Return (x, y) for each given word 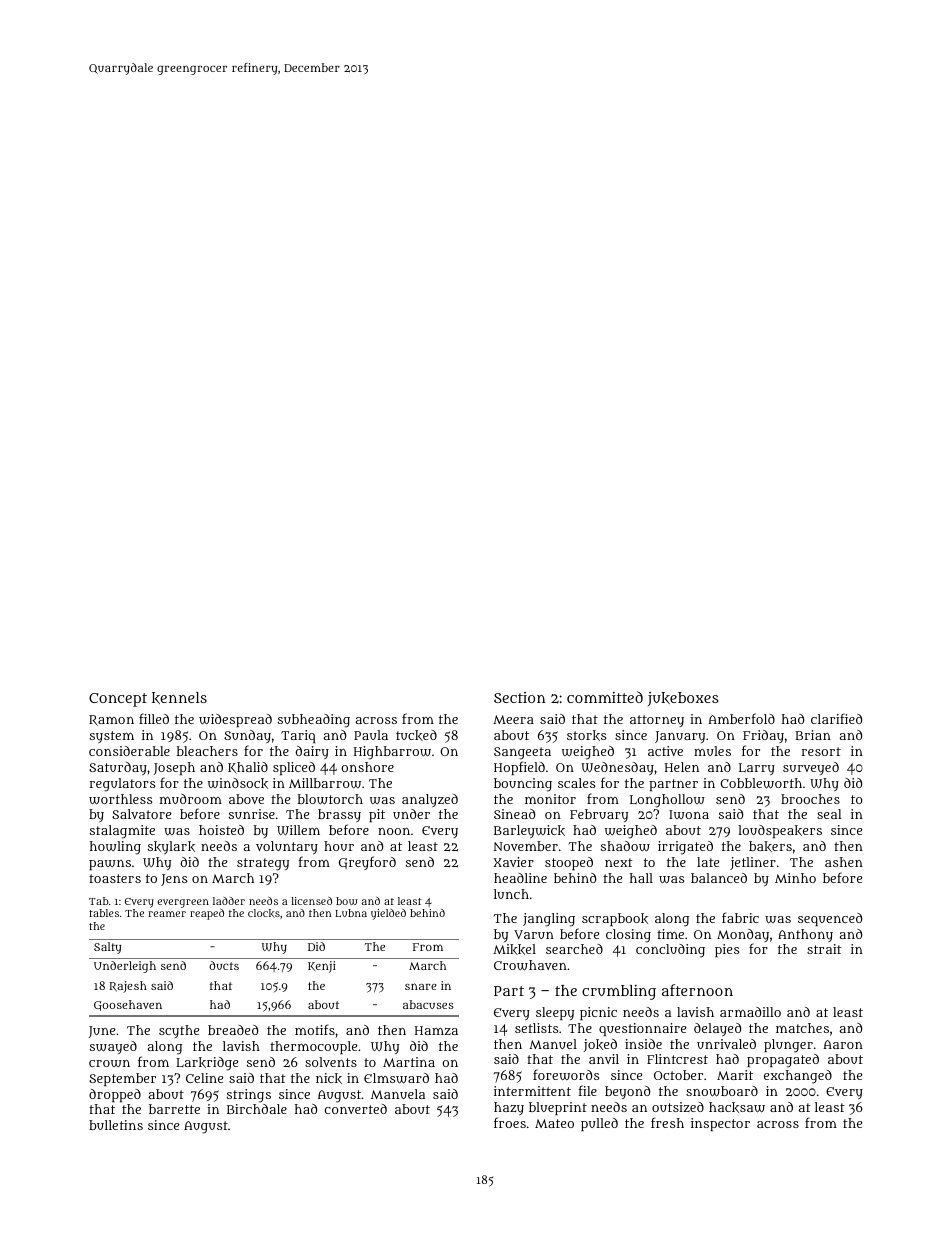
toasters (115, 878)
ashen (844, 862)
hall (641, 878)
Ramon (111, 720)
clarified (836, 718)
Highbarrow (392, 753)
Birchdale (257, 1109)
